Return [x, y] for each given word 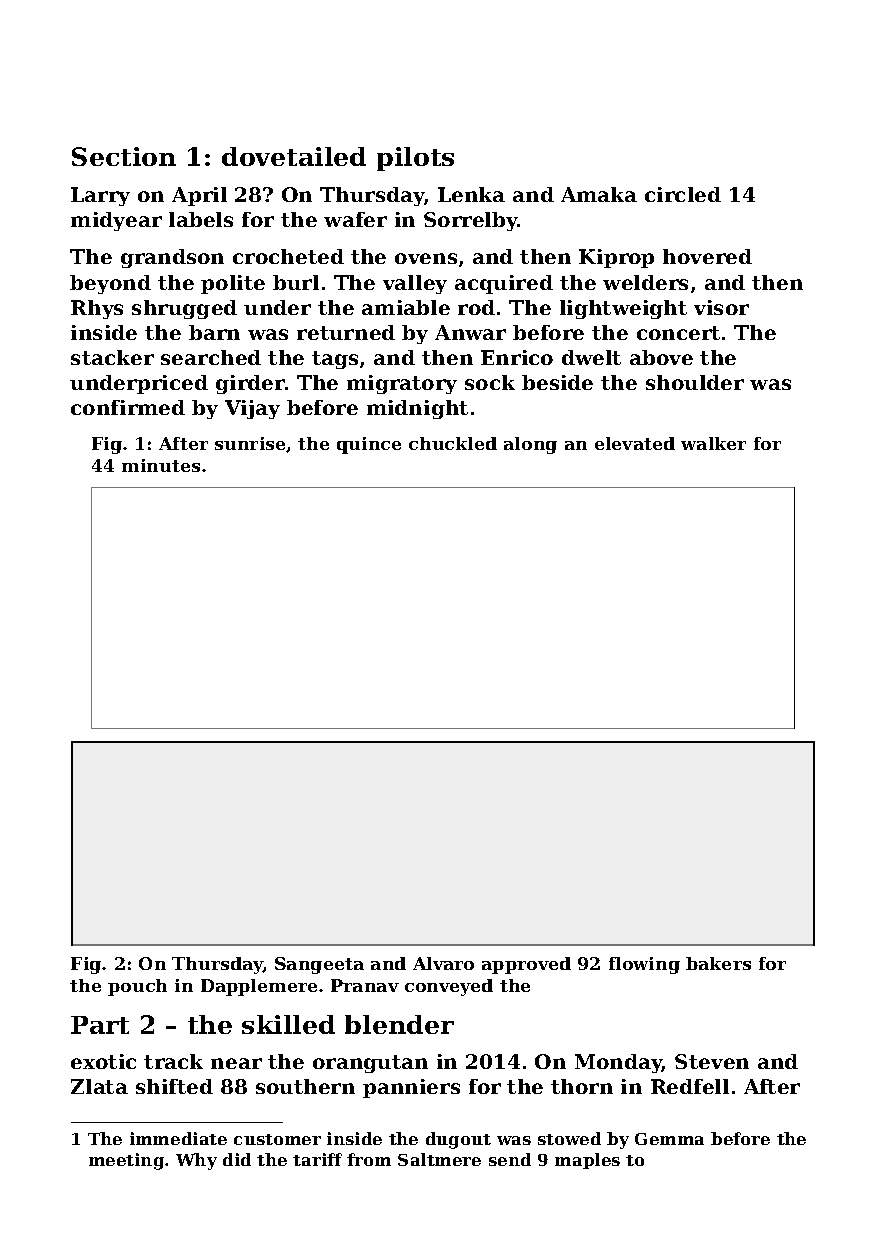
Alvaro [443, 963]
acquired [504, 284]
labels [201, 219]
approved [526, 965]
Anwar [470, 332]
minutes [161, 465]
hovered [707, 256]
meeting [126, 1161]
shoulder [695, 382]
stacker [112, 357]
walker [713, 443]
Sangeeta [319, 965]
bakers [718, 963]
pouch [137, 987]
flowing [644, 965]
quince [369, 445]
